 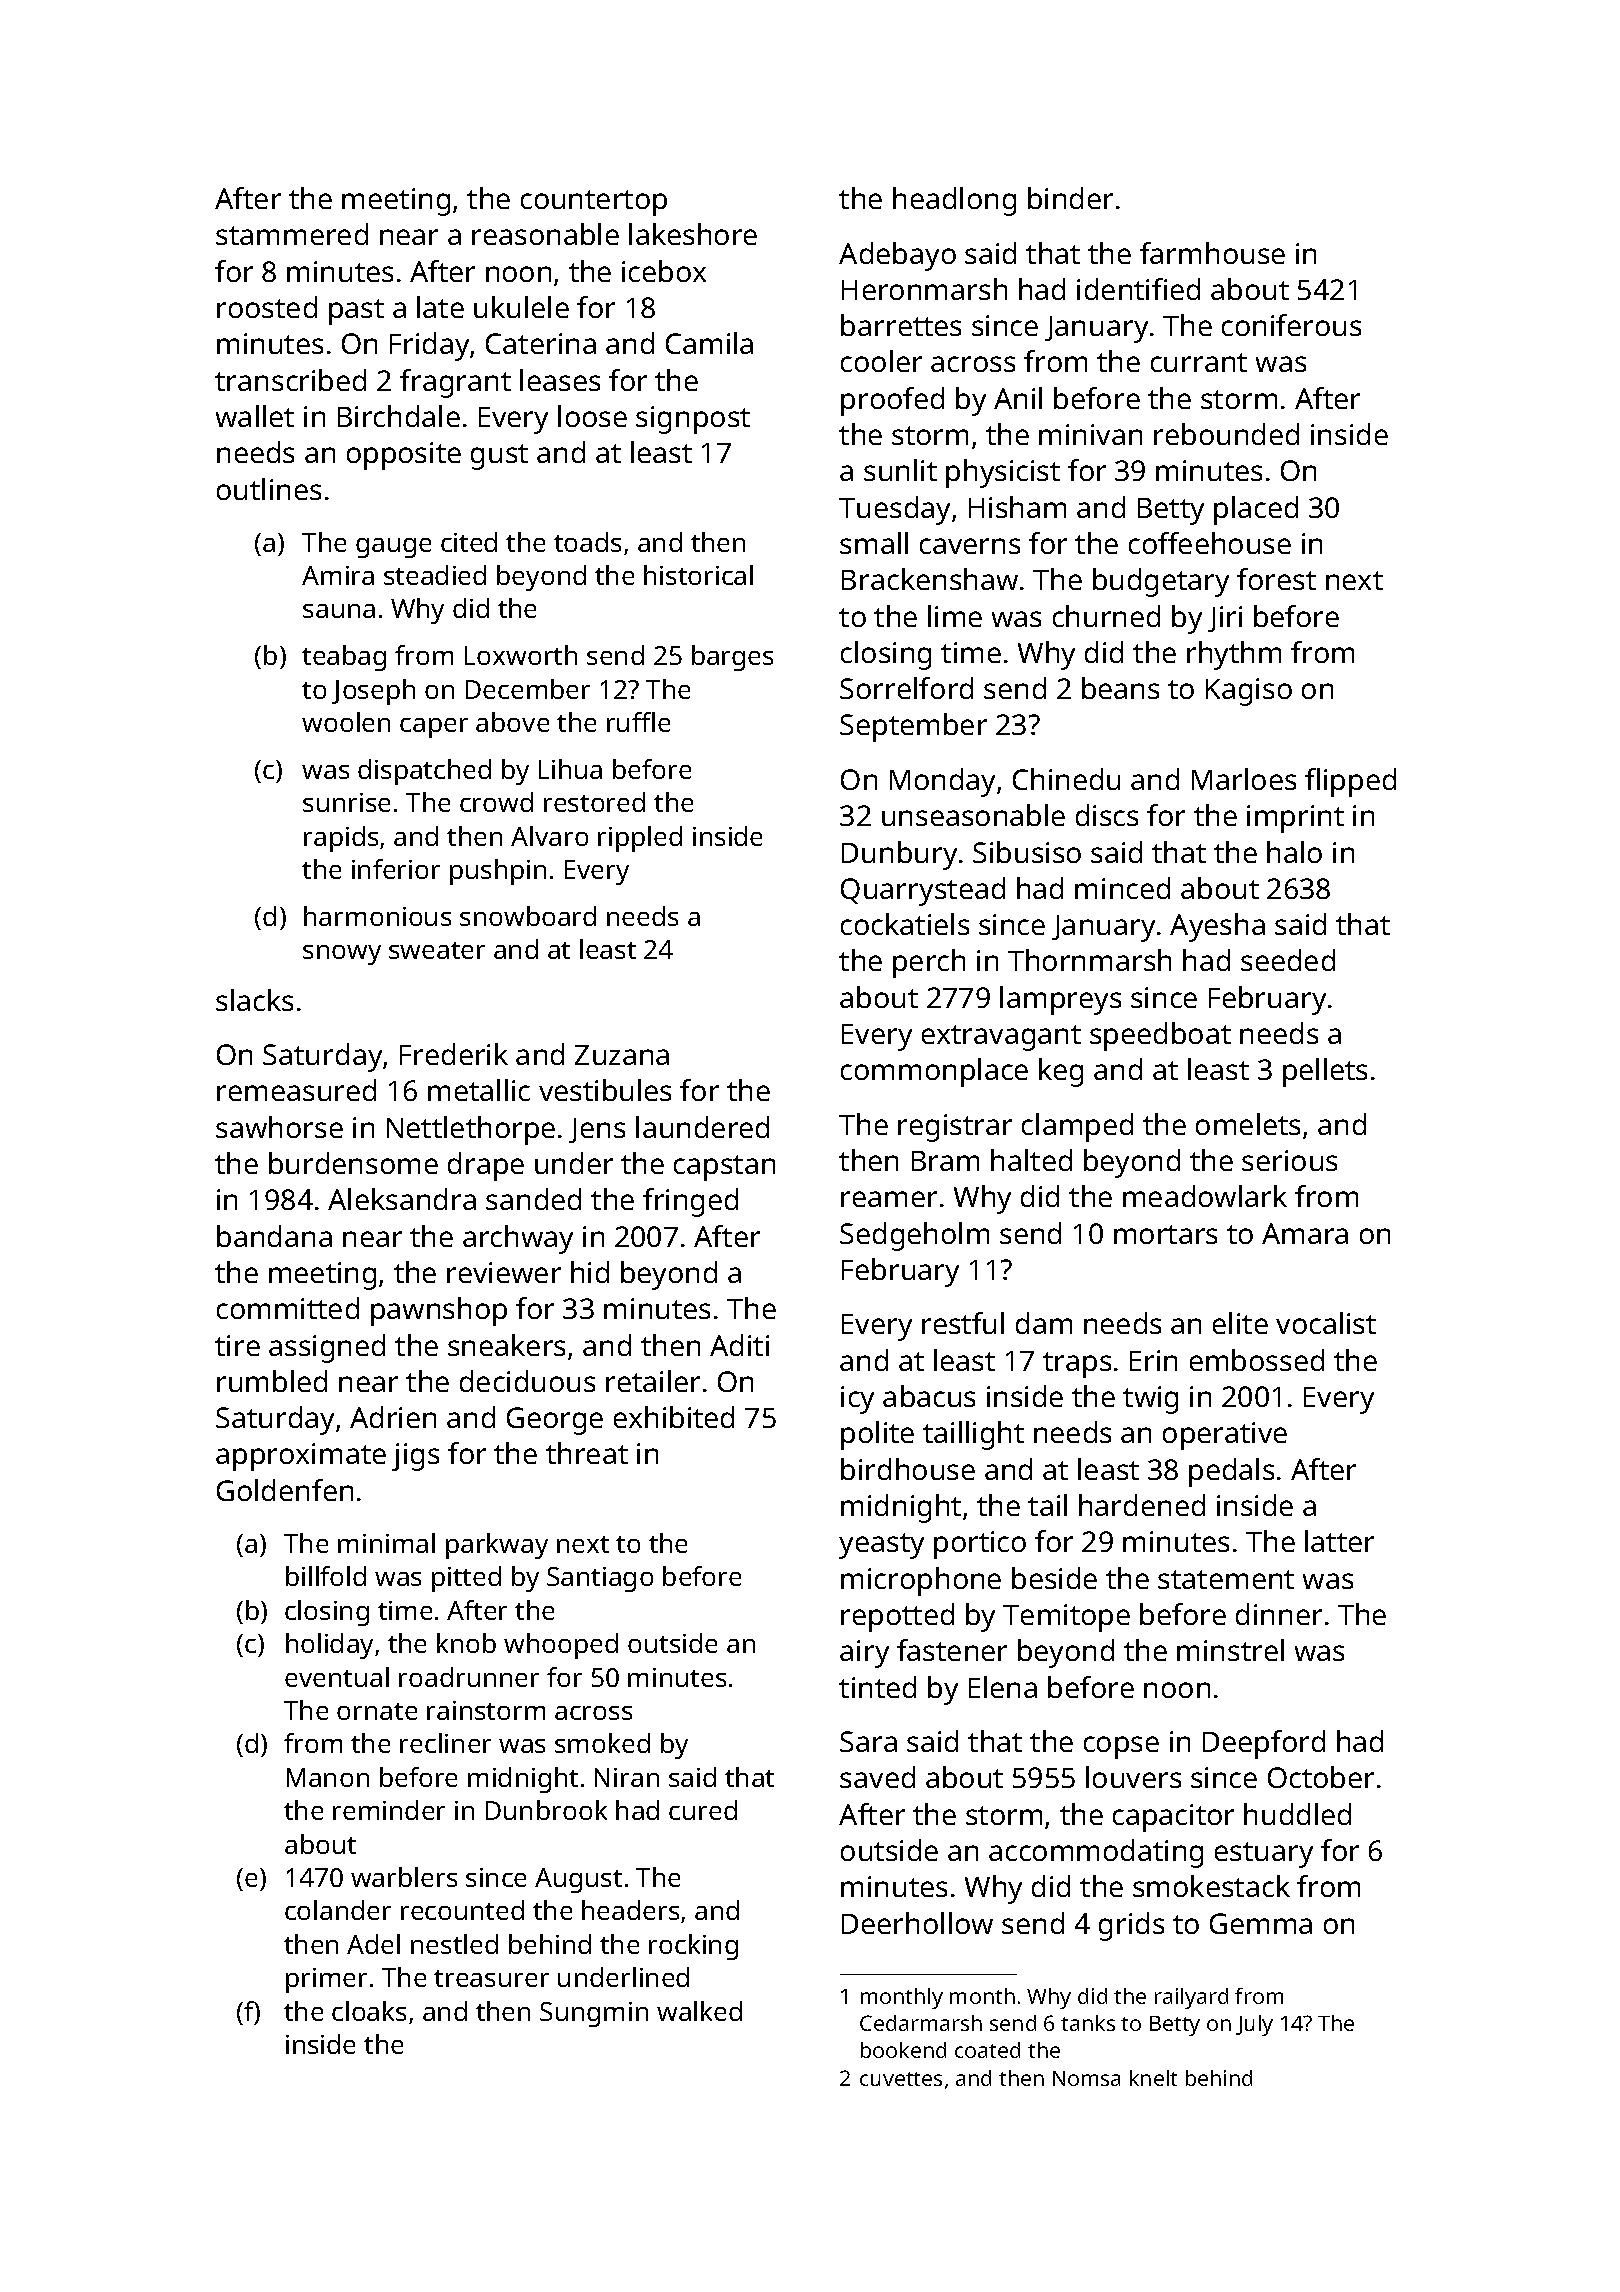 What do you see at coordinates (892, 401) in the screenshot?
I see `proofed` at bounding box center [892, 401].
